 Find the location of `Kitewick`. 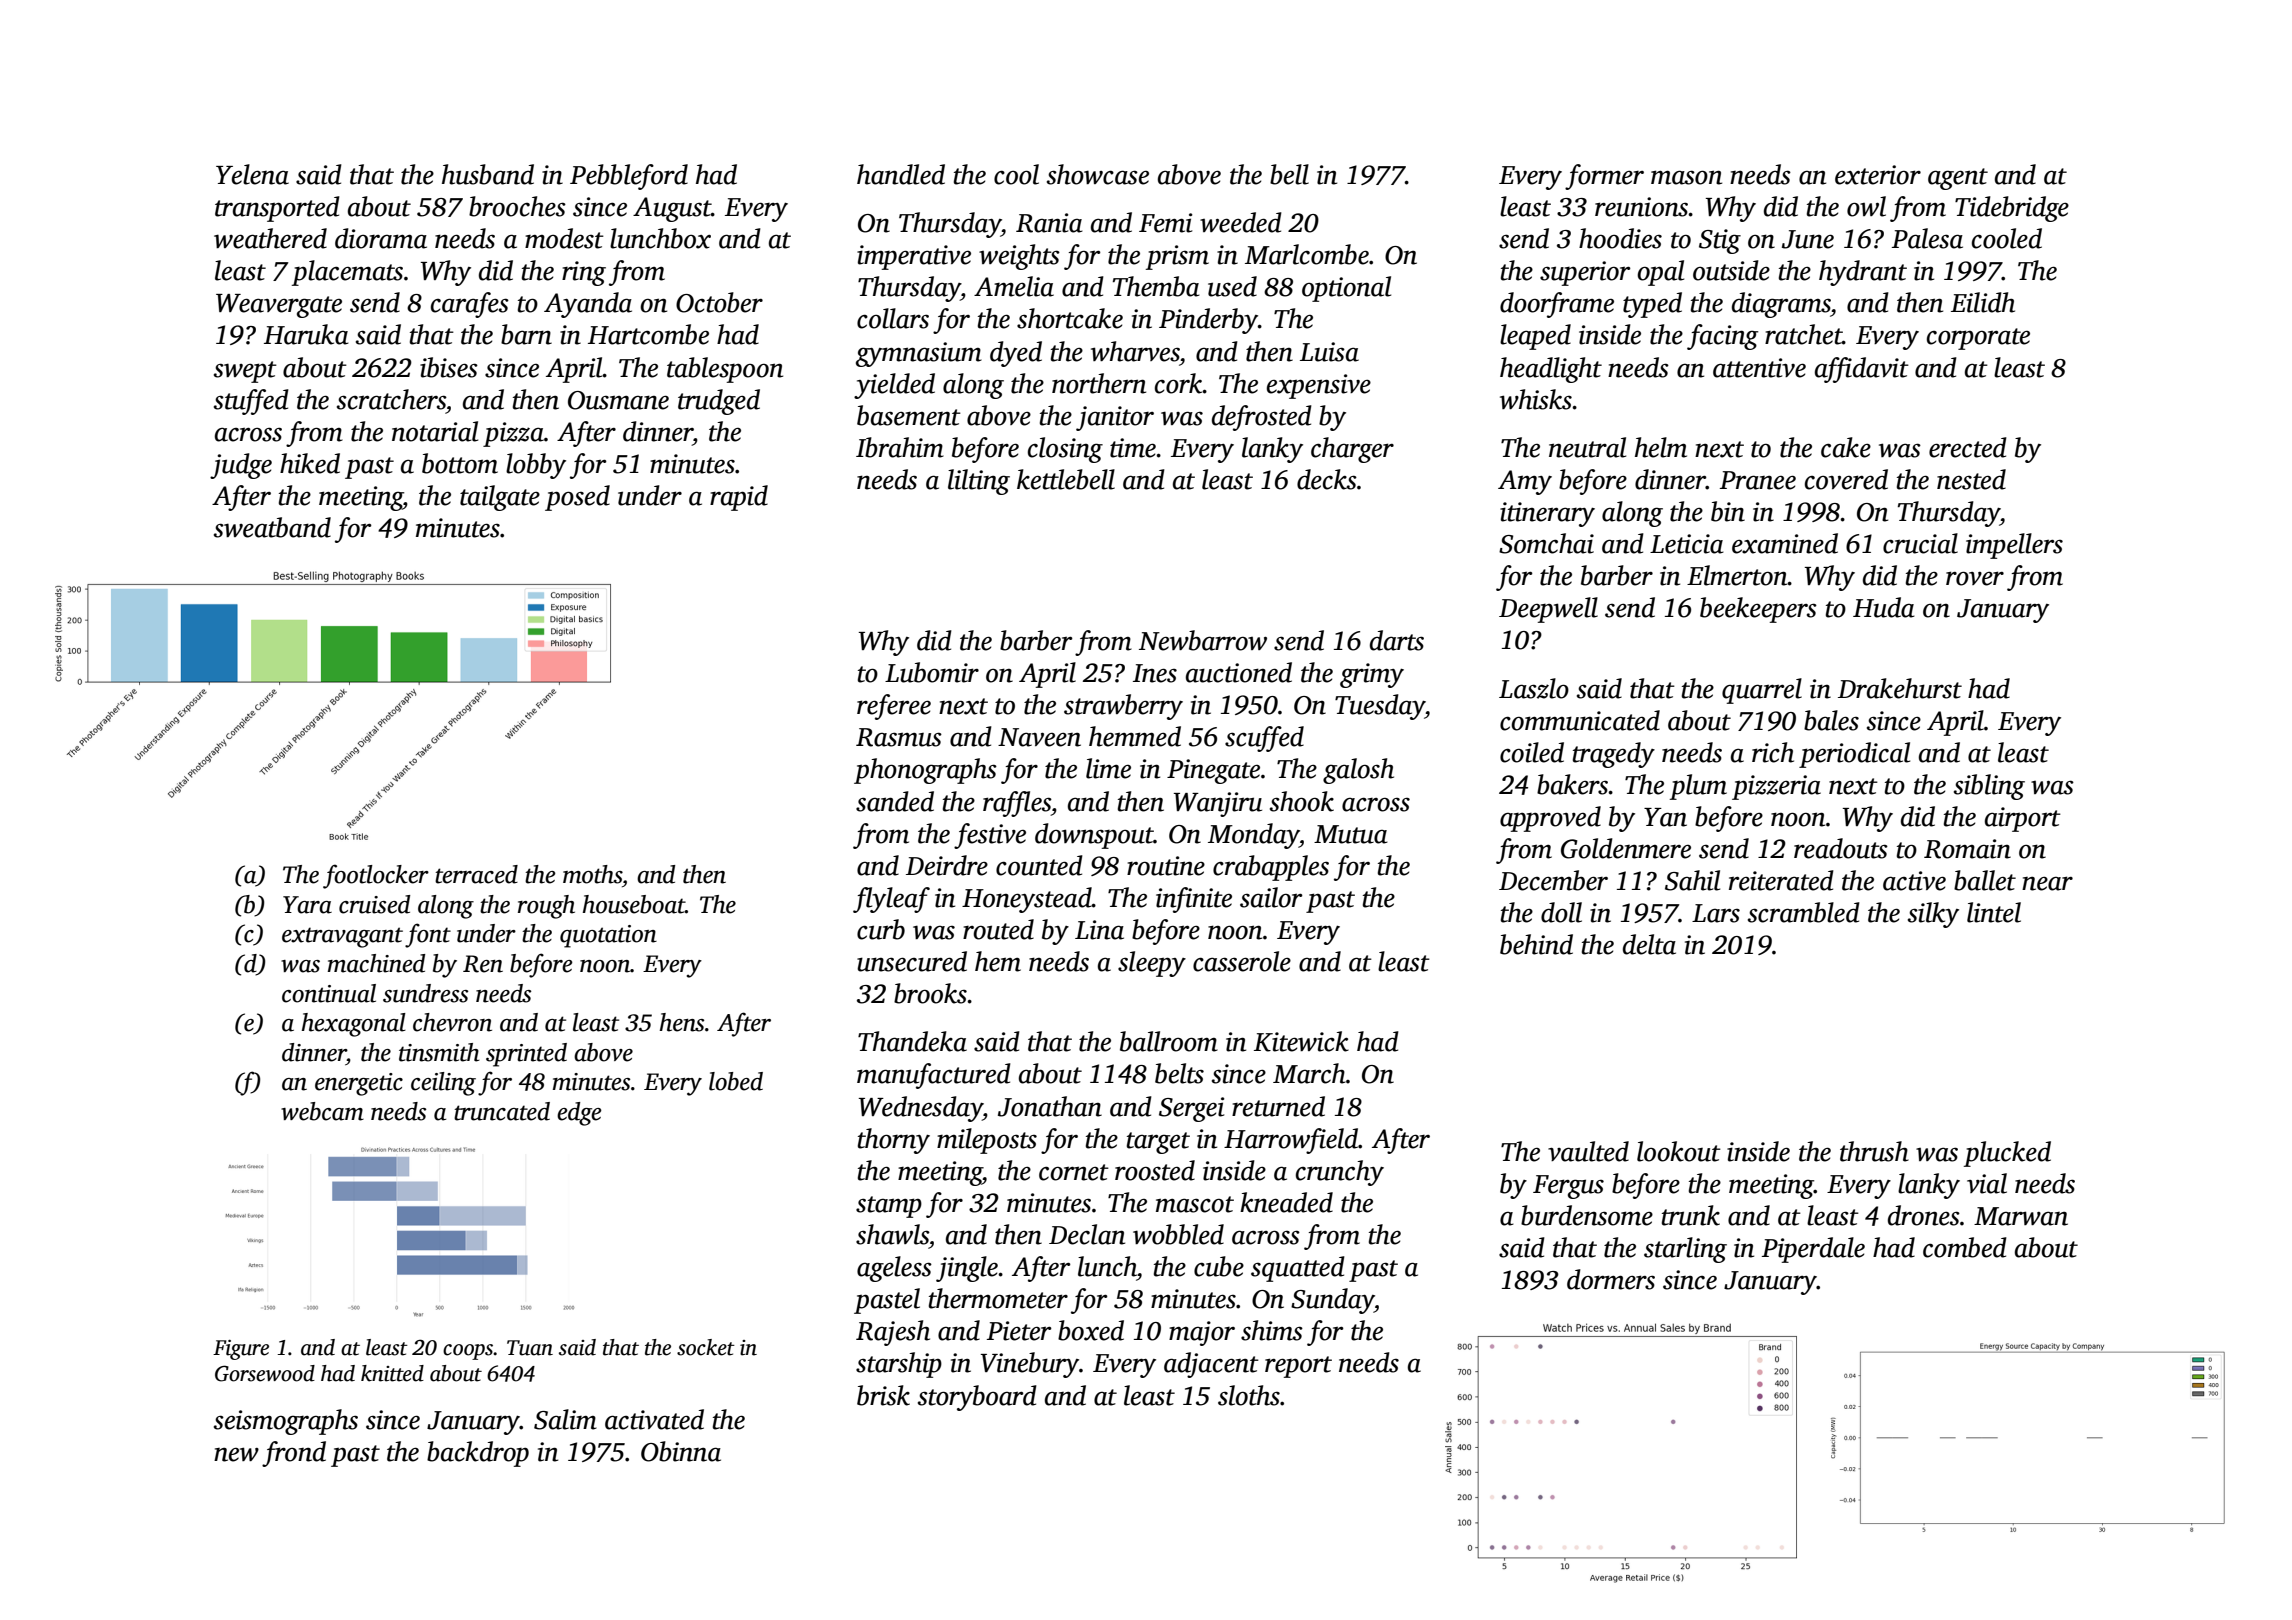

Kitewick is located at coordinates (1301, 1041).
